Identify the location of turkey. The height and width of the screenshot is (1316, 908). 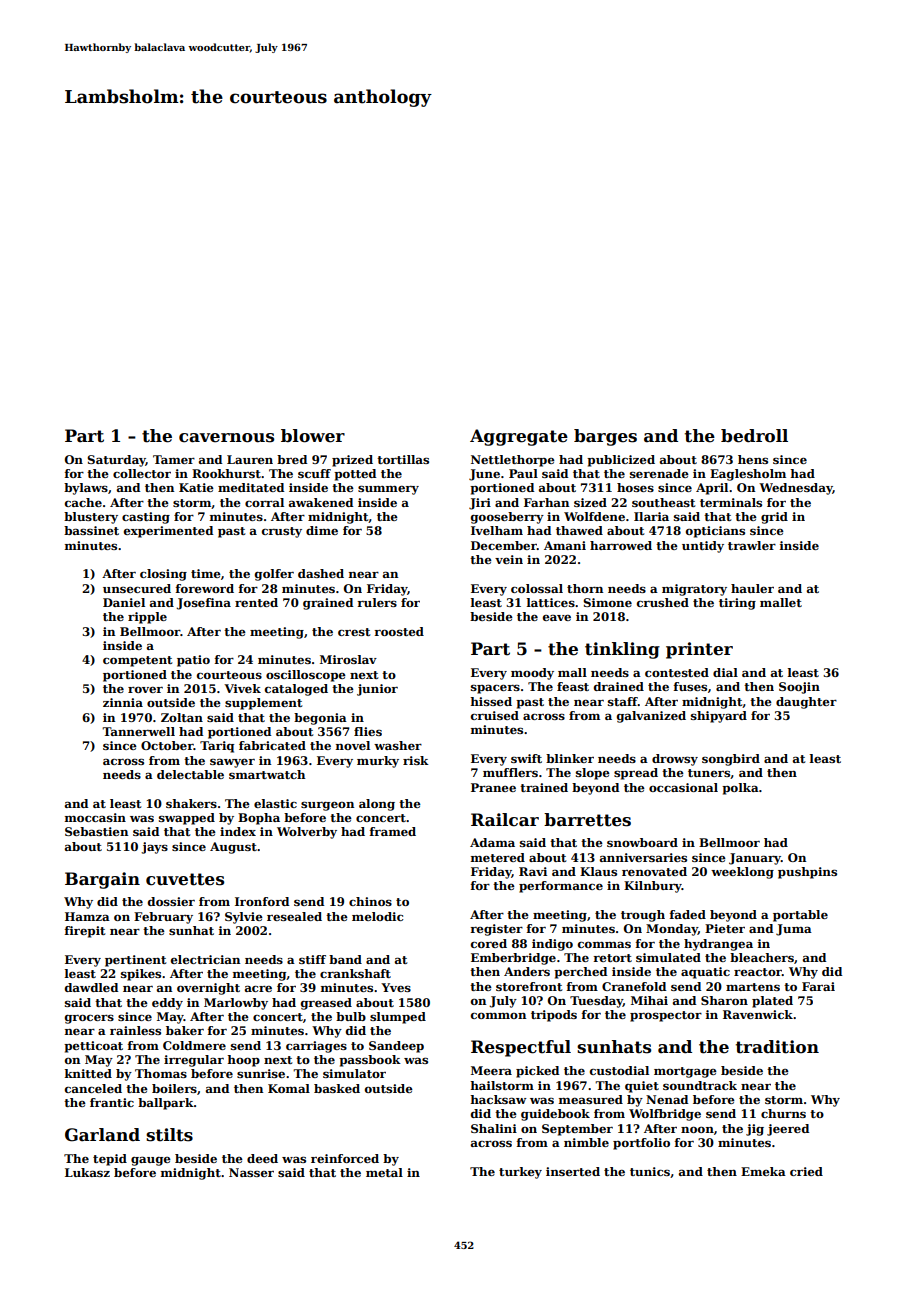
(520, 1173).
